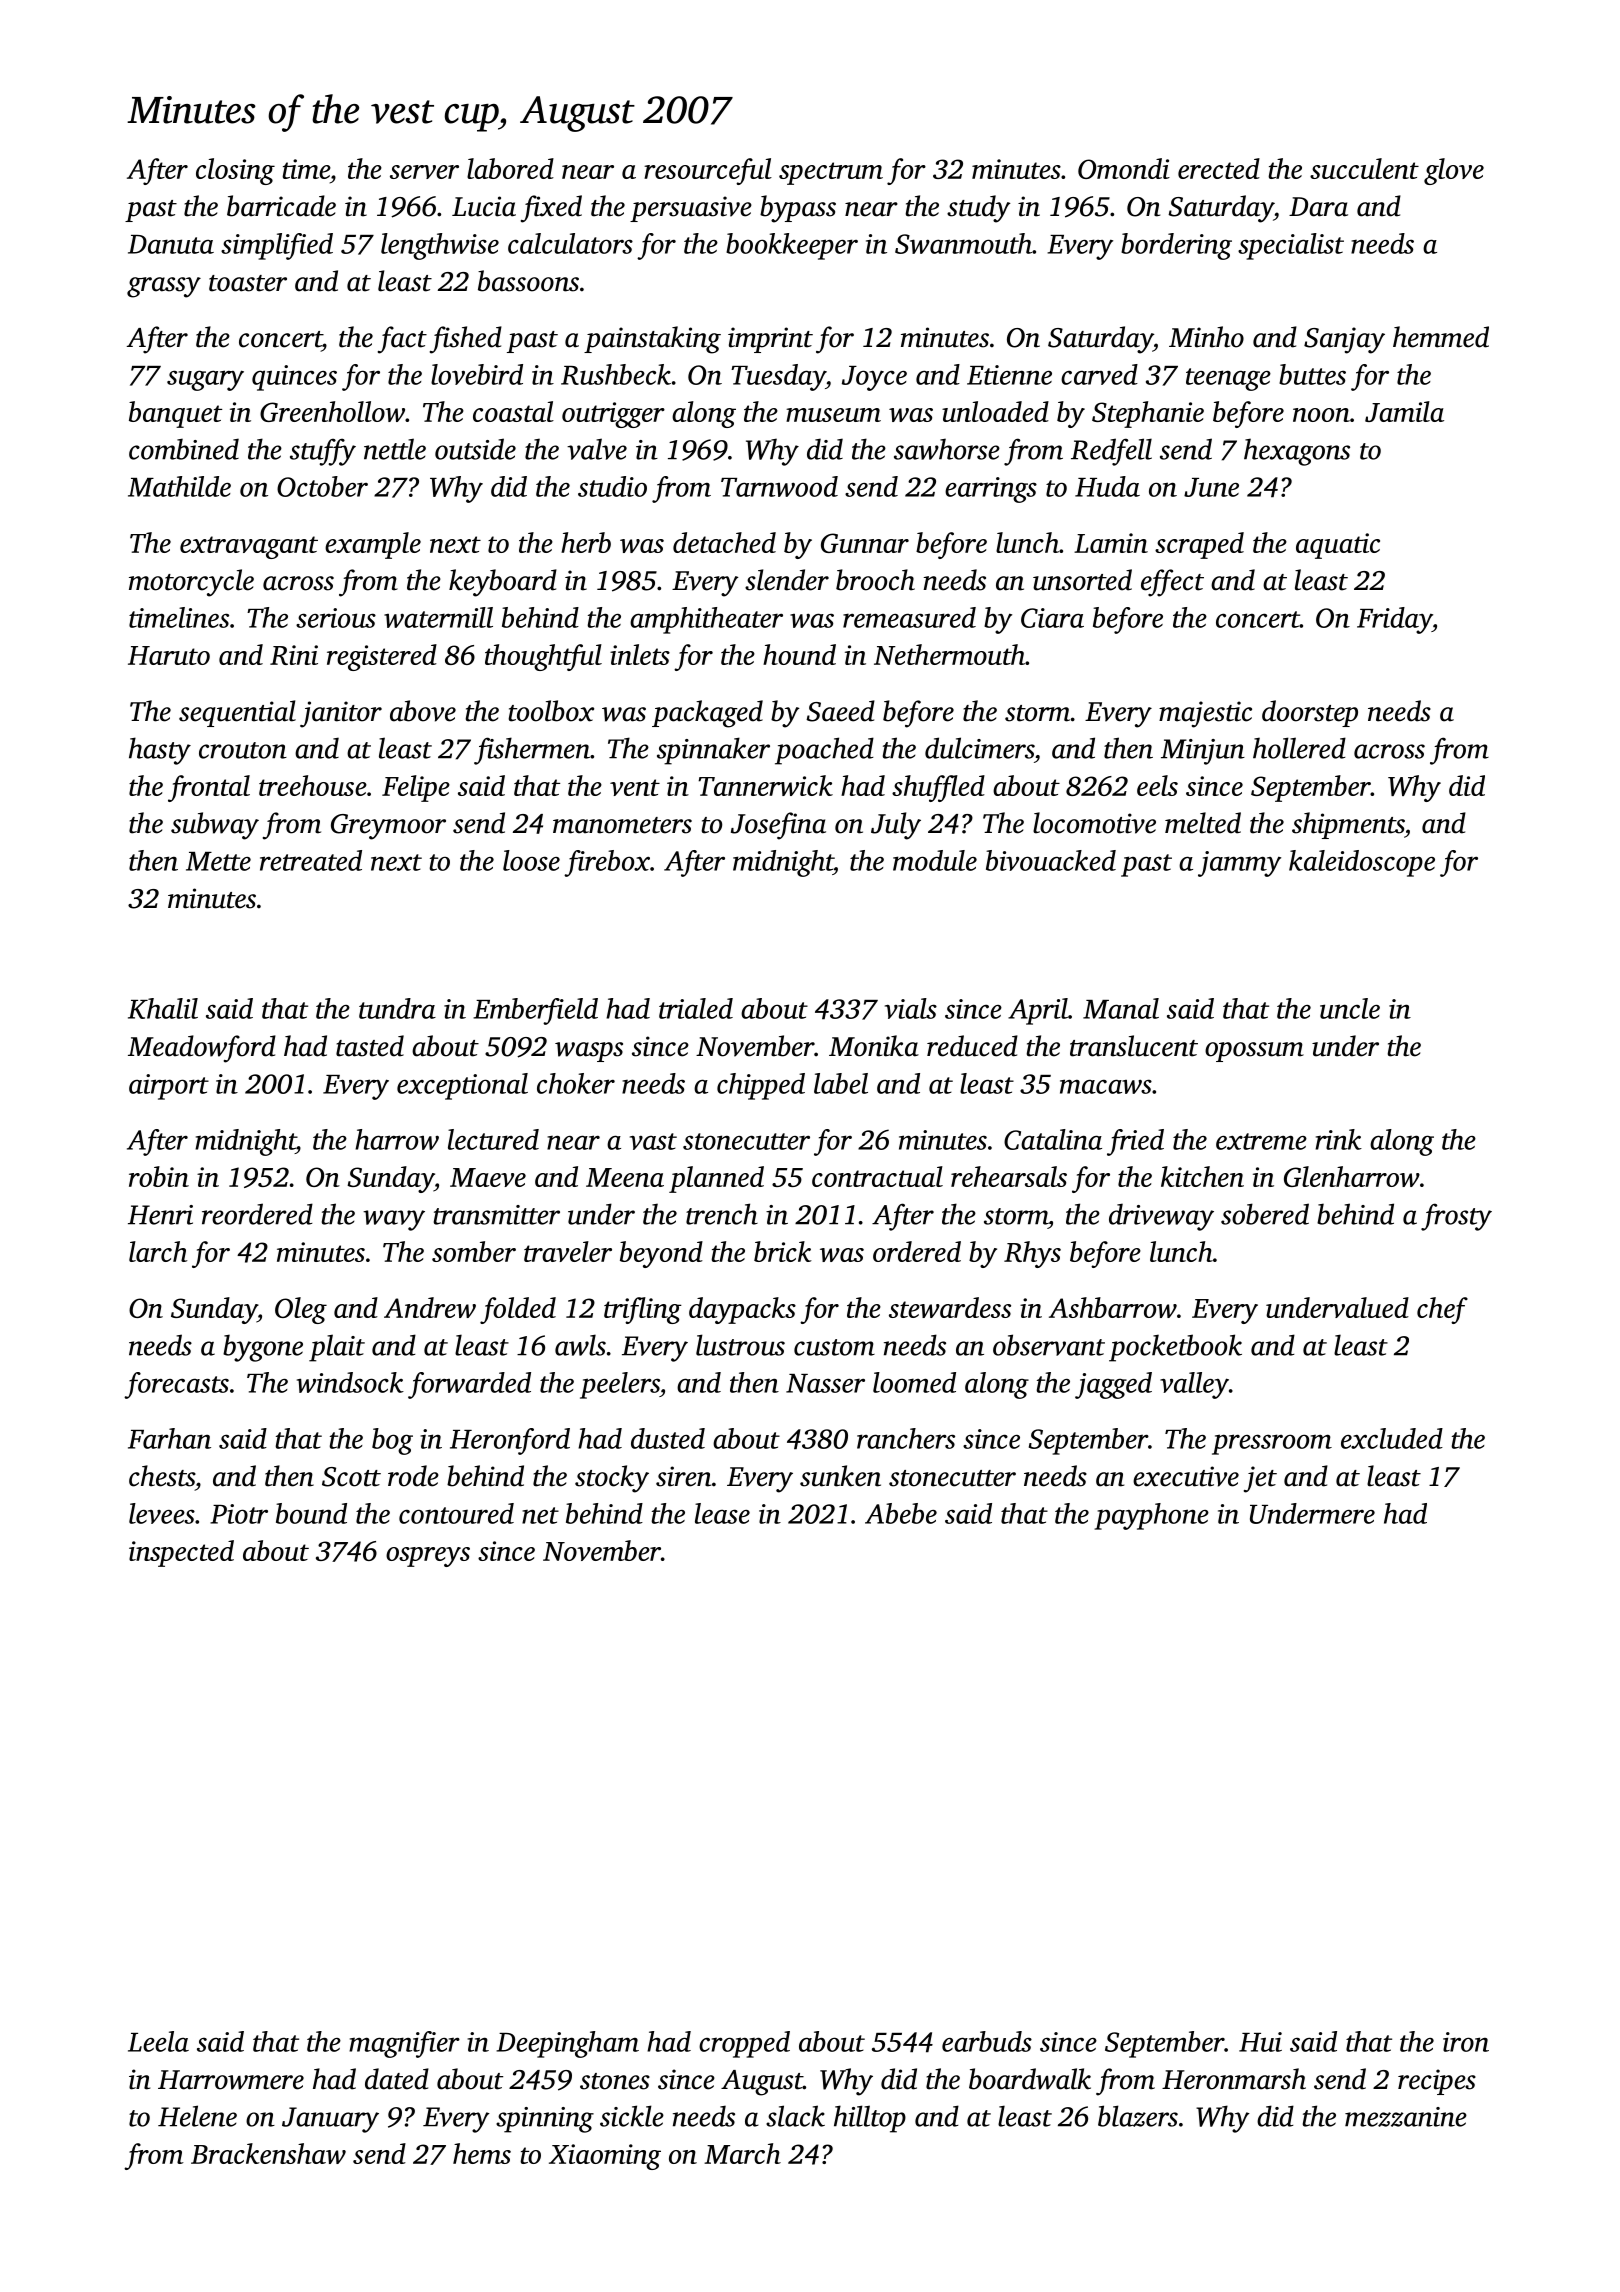 Image resolution: width=1620 pixels, height=2292 pixels. What do you see at coordinates (1138, 2116) in the image?
I see `blazers` at bounding box center [1138, 2116].
